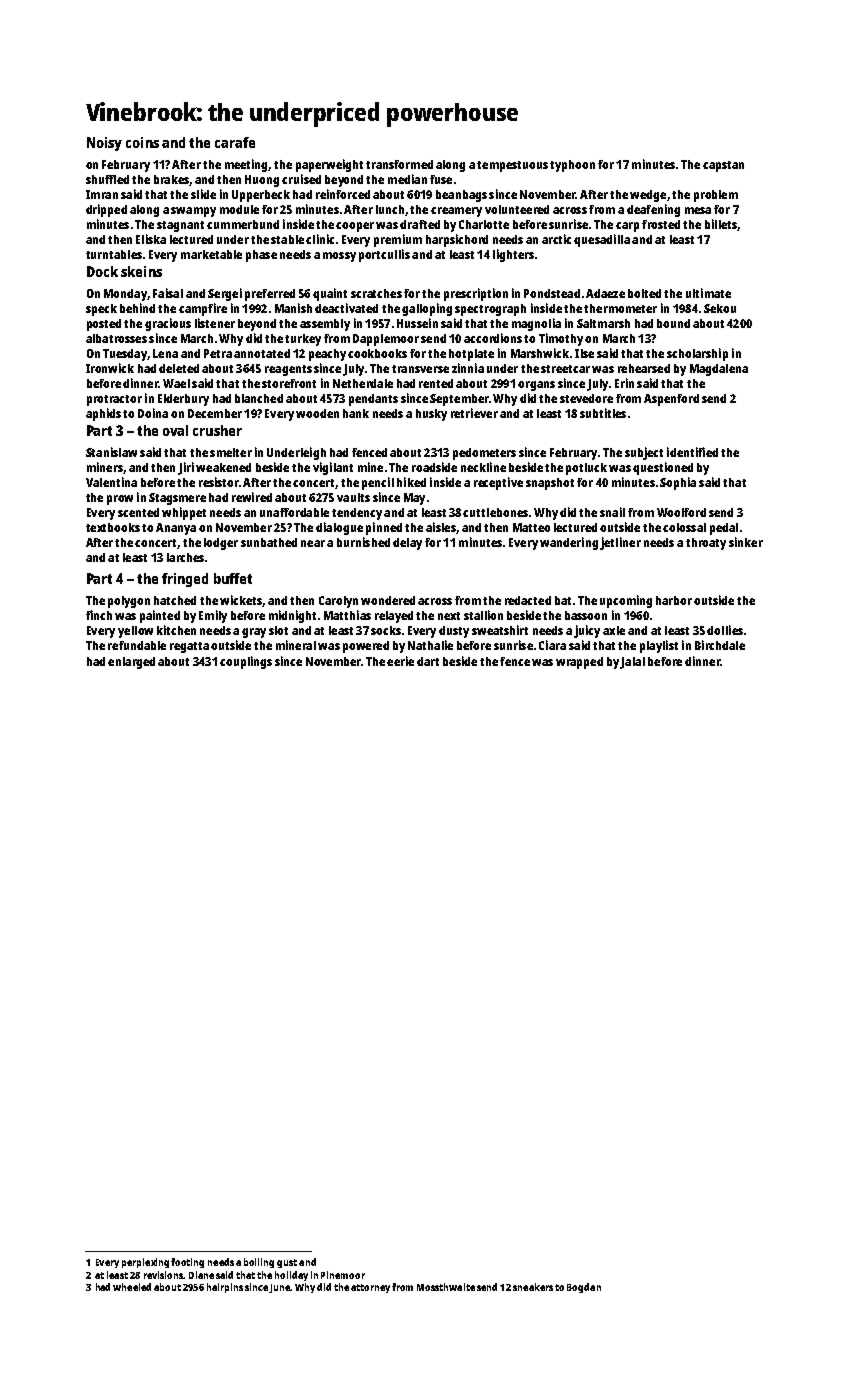 Image resolution: width=849 pixels, height=1400 pixels. Describe the element at coordinates (366, 647) in the screenshot. I see `powered` at that location.
